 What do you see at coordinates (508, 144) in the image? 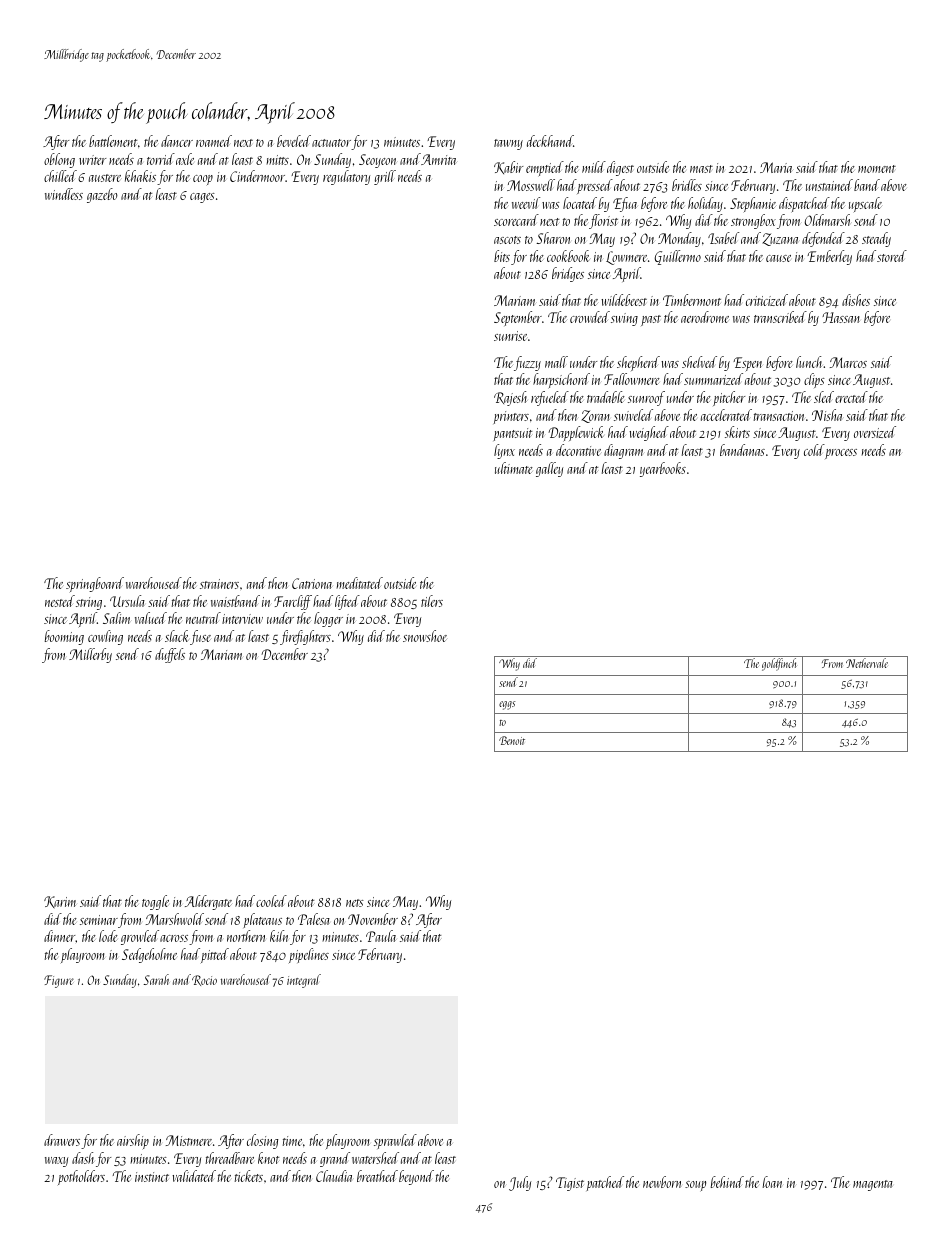
I see `tawny` at bounding box center [508, 144].
